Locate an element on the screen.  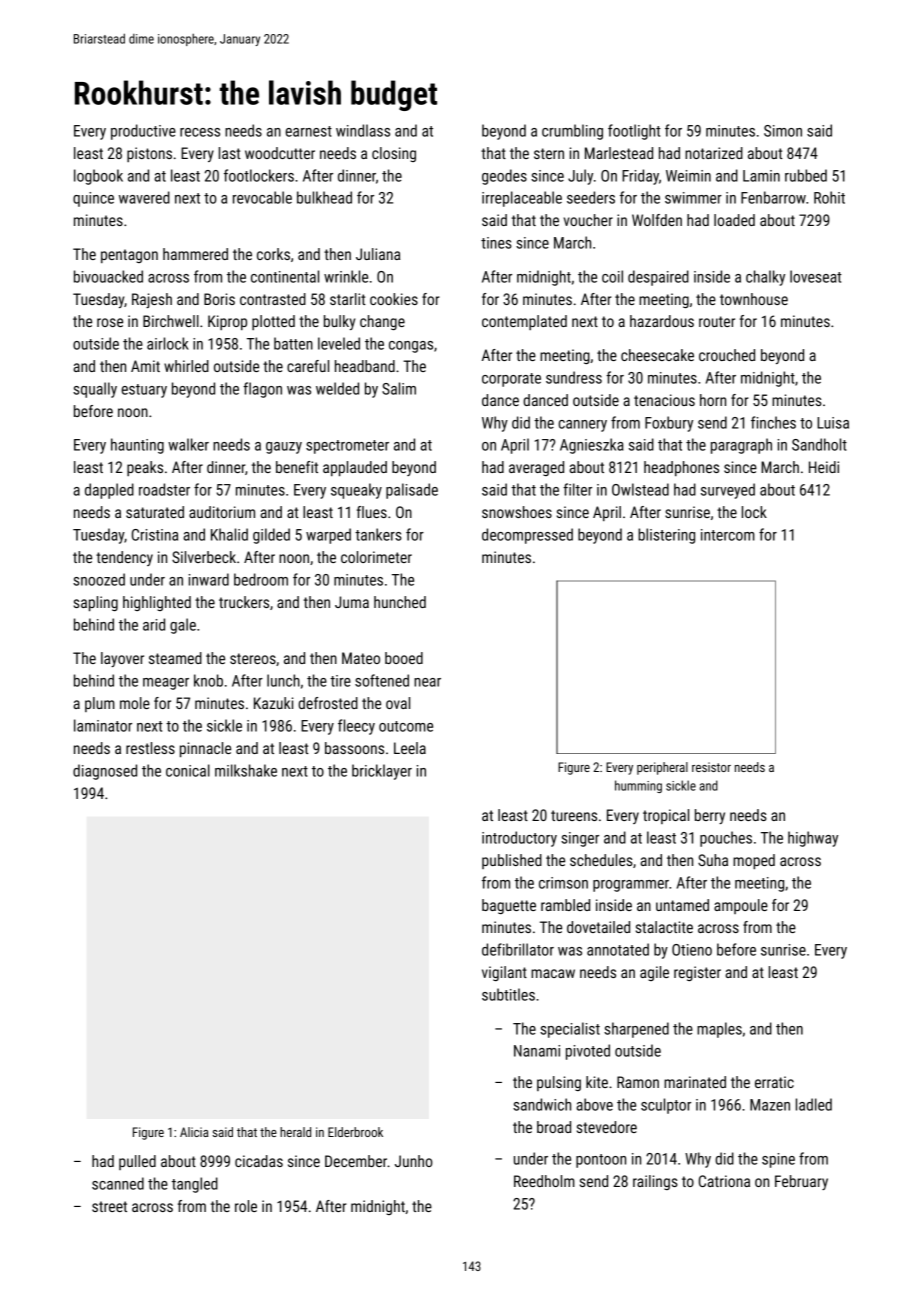
revocable is located at coordinates (262, 197).
